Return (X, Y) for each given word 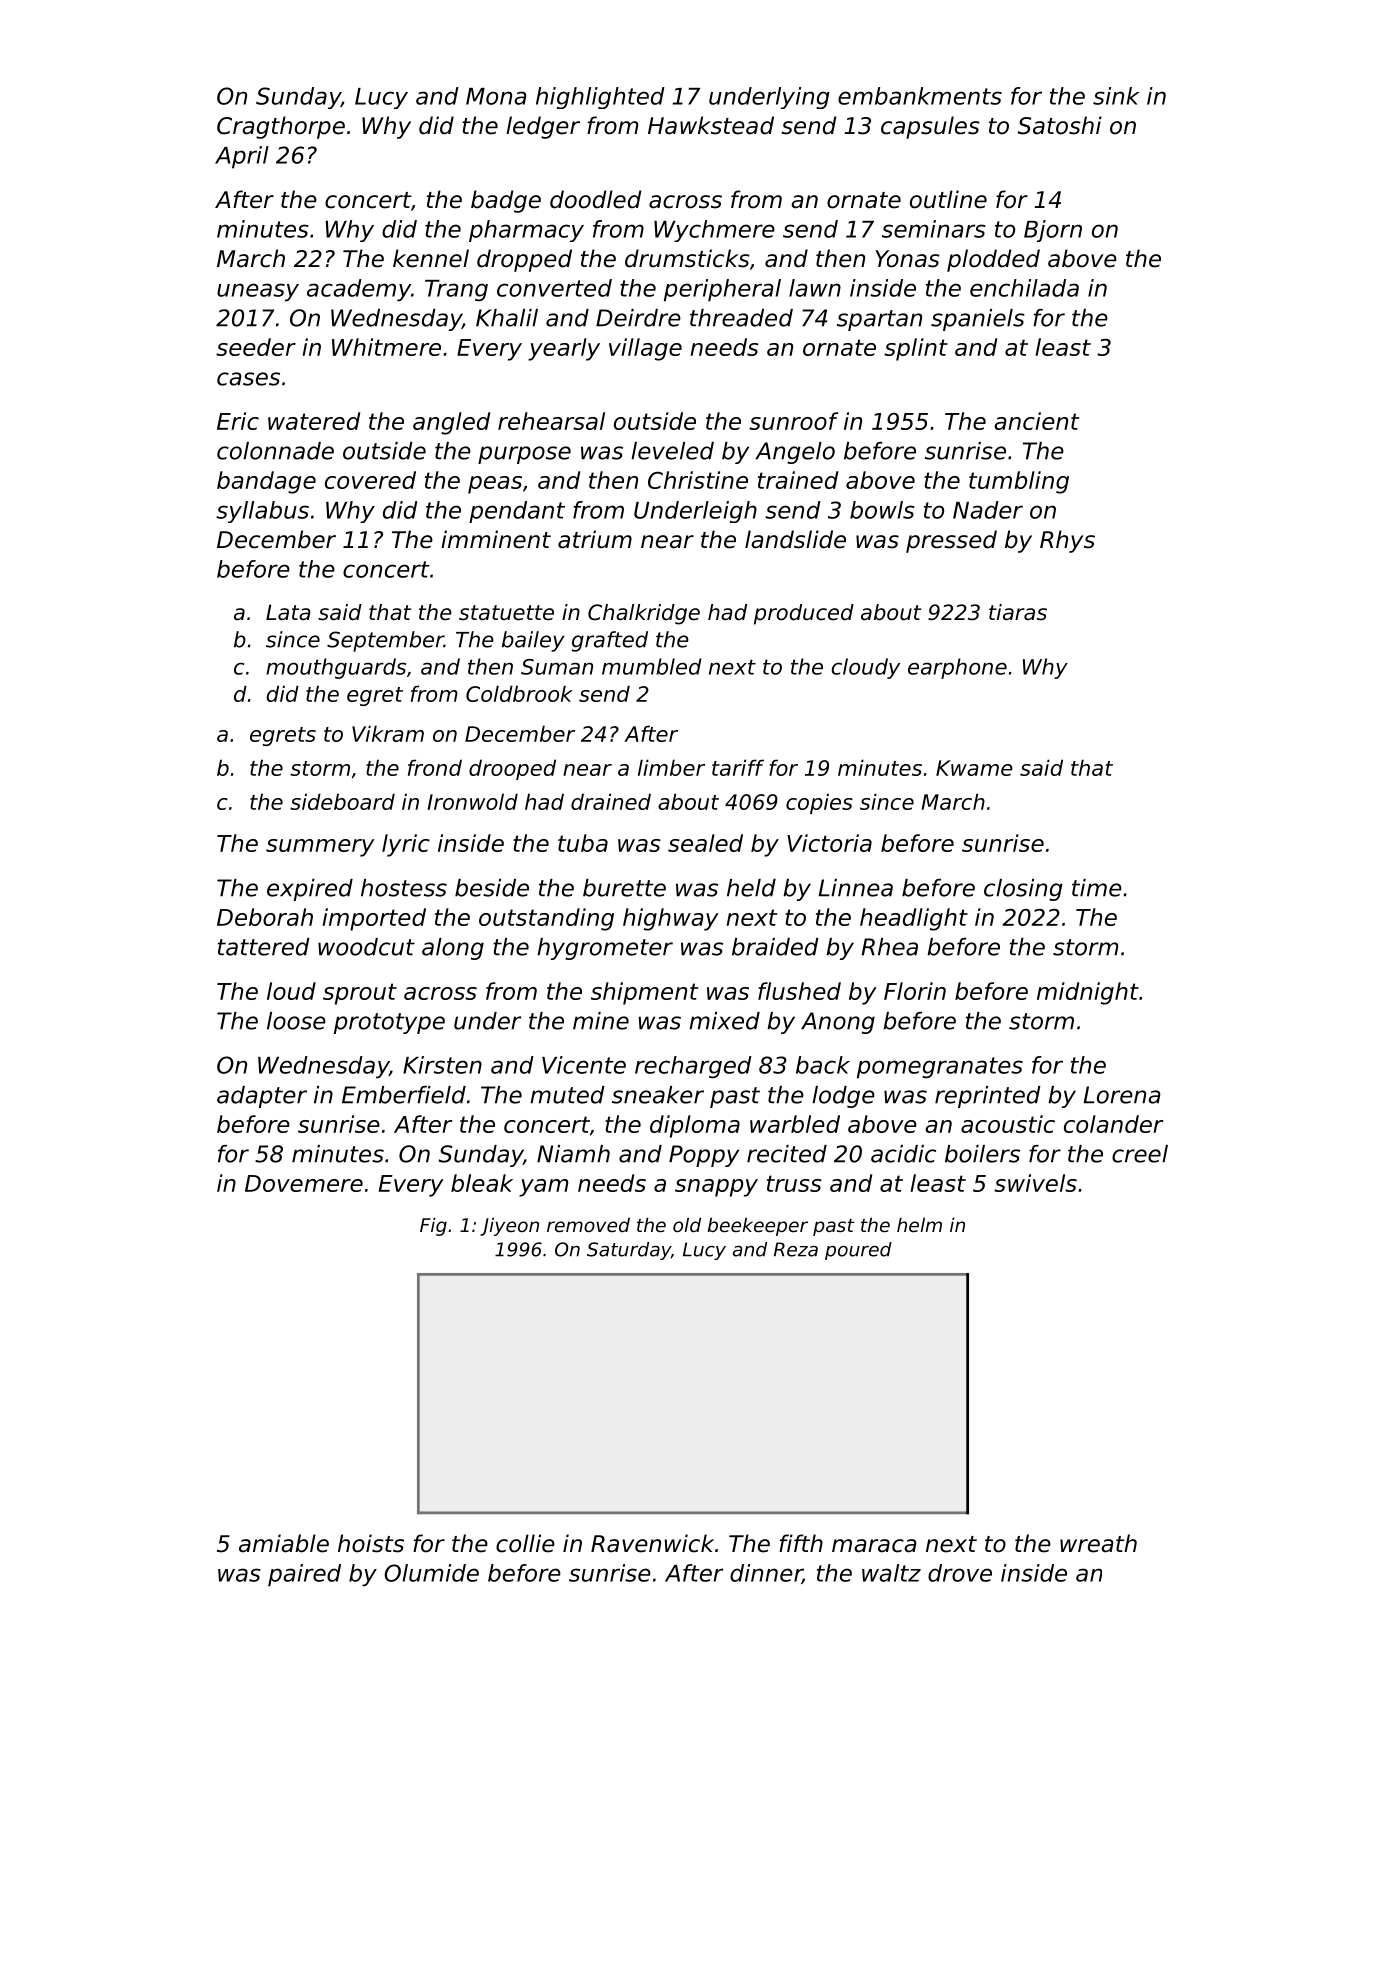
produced (804, 614)
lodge (843, 1097)
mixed (724, 1021)
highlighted (600, 98)
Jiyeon (509, 1226)
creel (1140, 1154)
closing (1023, 890)
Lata (288, 612)
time (1097, 888)
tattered (264, 947)
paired (304, 1575)
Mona (496, 96)
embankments (920, 96)
